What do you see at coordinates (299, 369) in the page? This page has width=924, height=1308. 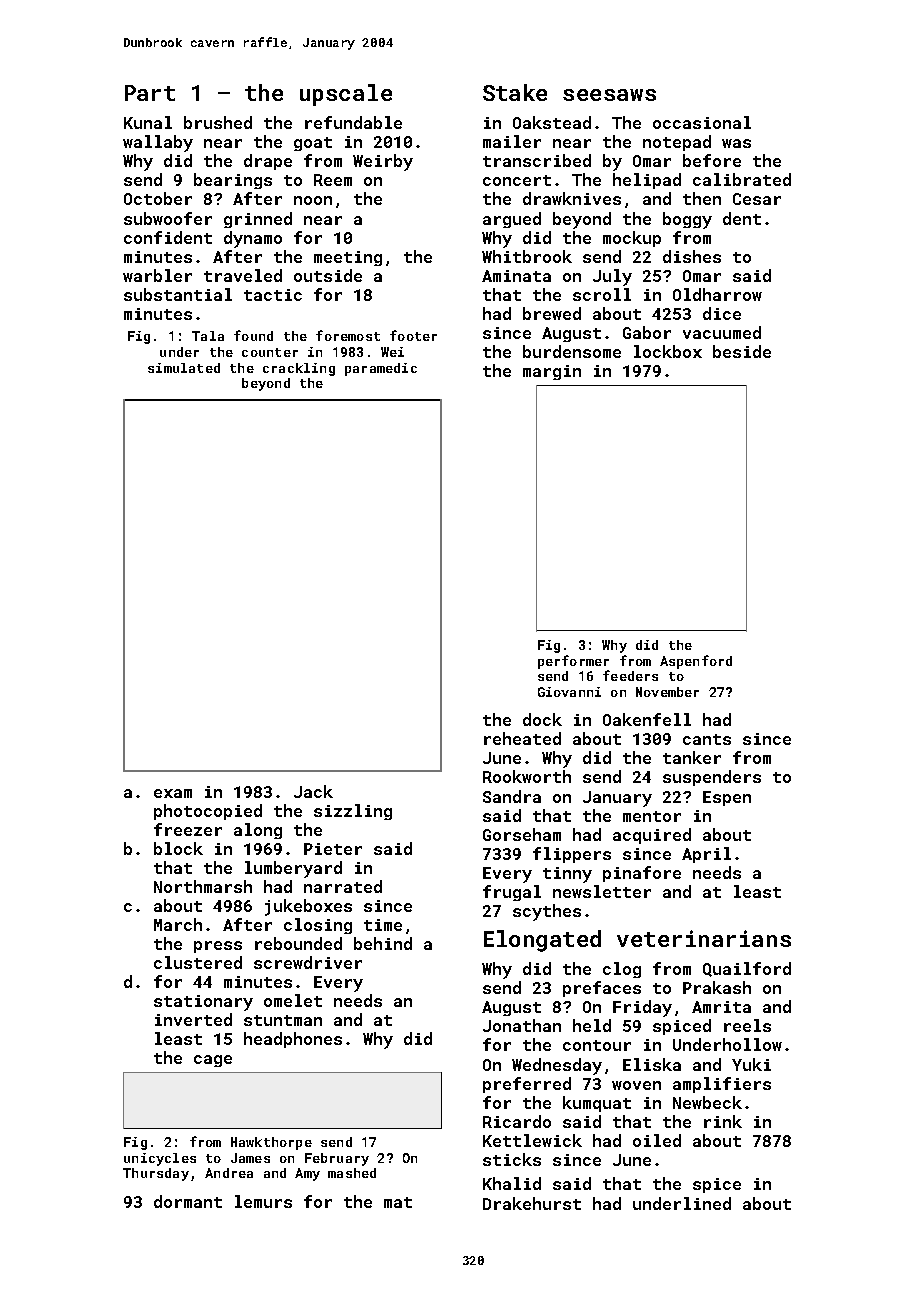 I see `crackling` at bounding box center [299, 369].
